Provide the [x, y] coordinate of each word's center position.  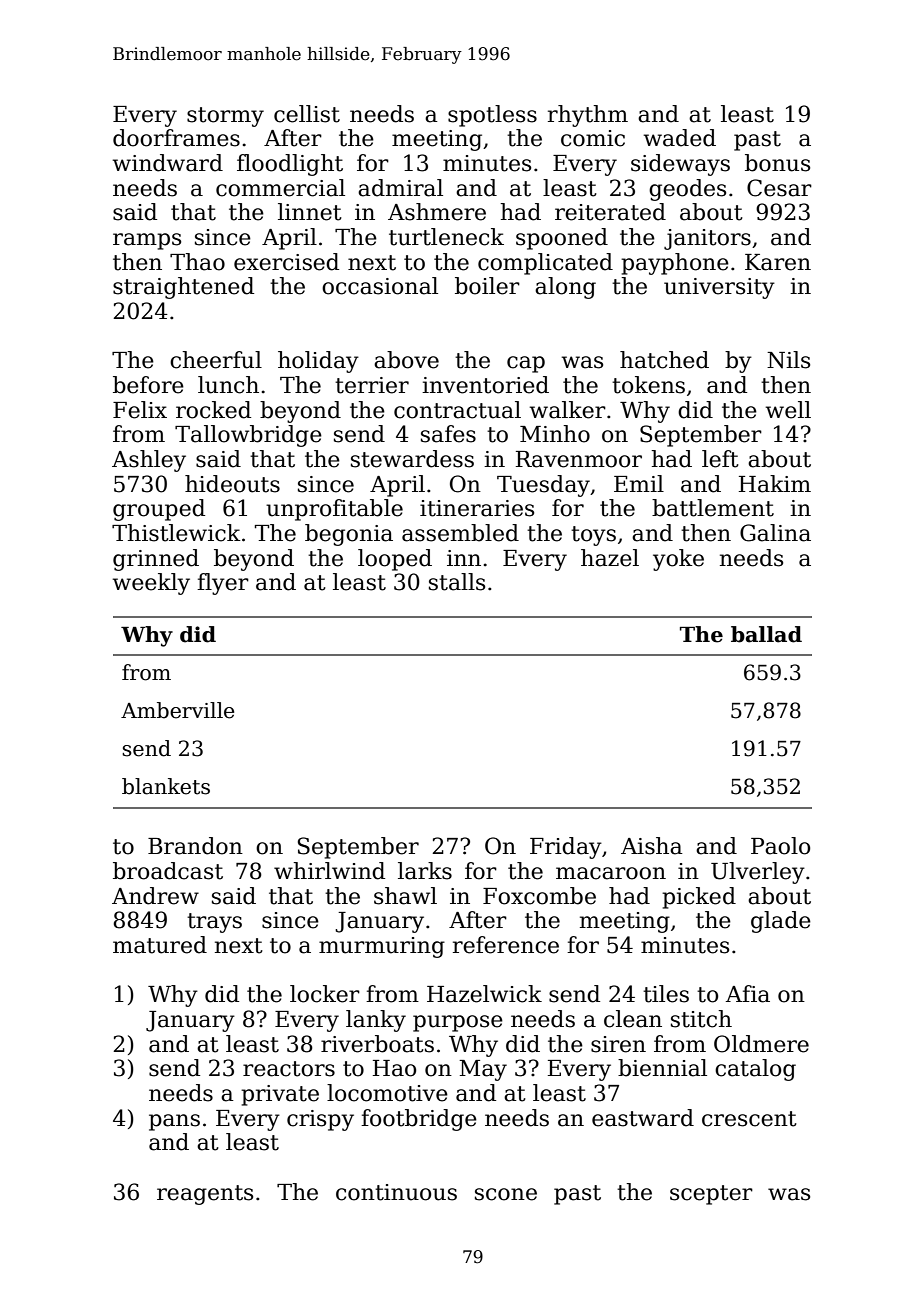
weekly [151, 584]
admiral [400, 188]
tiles [666, 994]
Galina [775, 533]
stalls [457, 582]
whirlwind [329, 871]
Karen [778, 262]
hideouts [232, 484]
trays [214, 923]
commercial [280, 188]
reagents [205, 1195]
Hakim [775, 484]
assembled [460, 533]
